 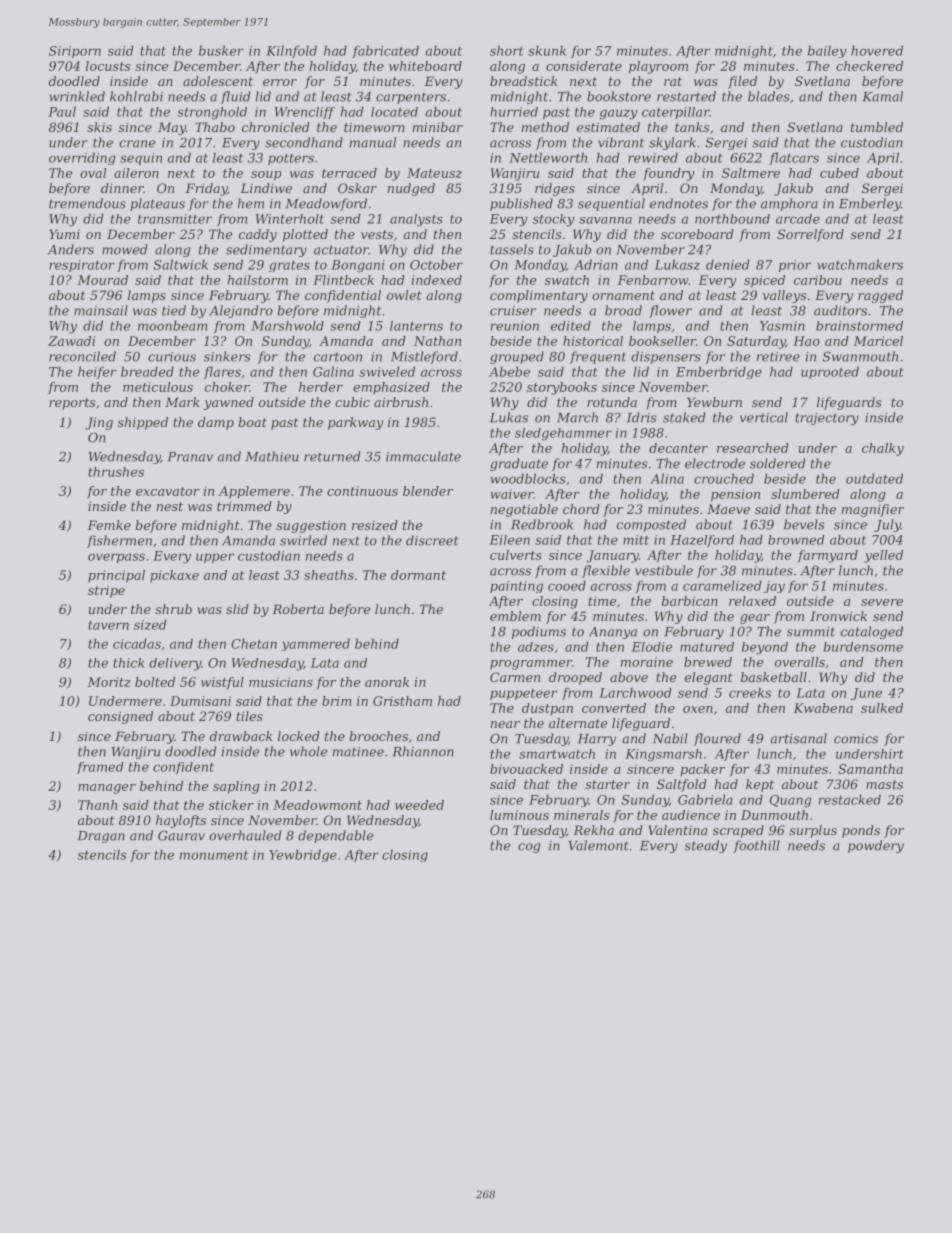 I want to click on short, so click(x=507, y=50).
